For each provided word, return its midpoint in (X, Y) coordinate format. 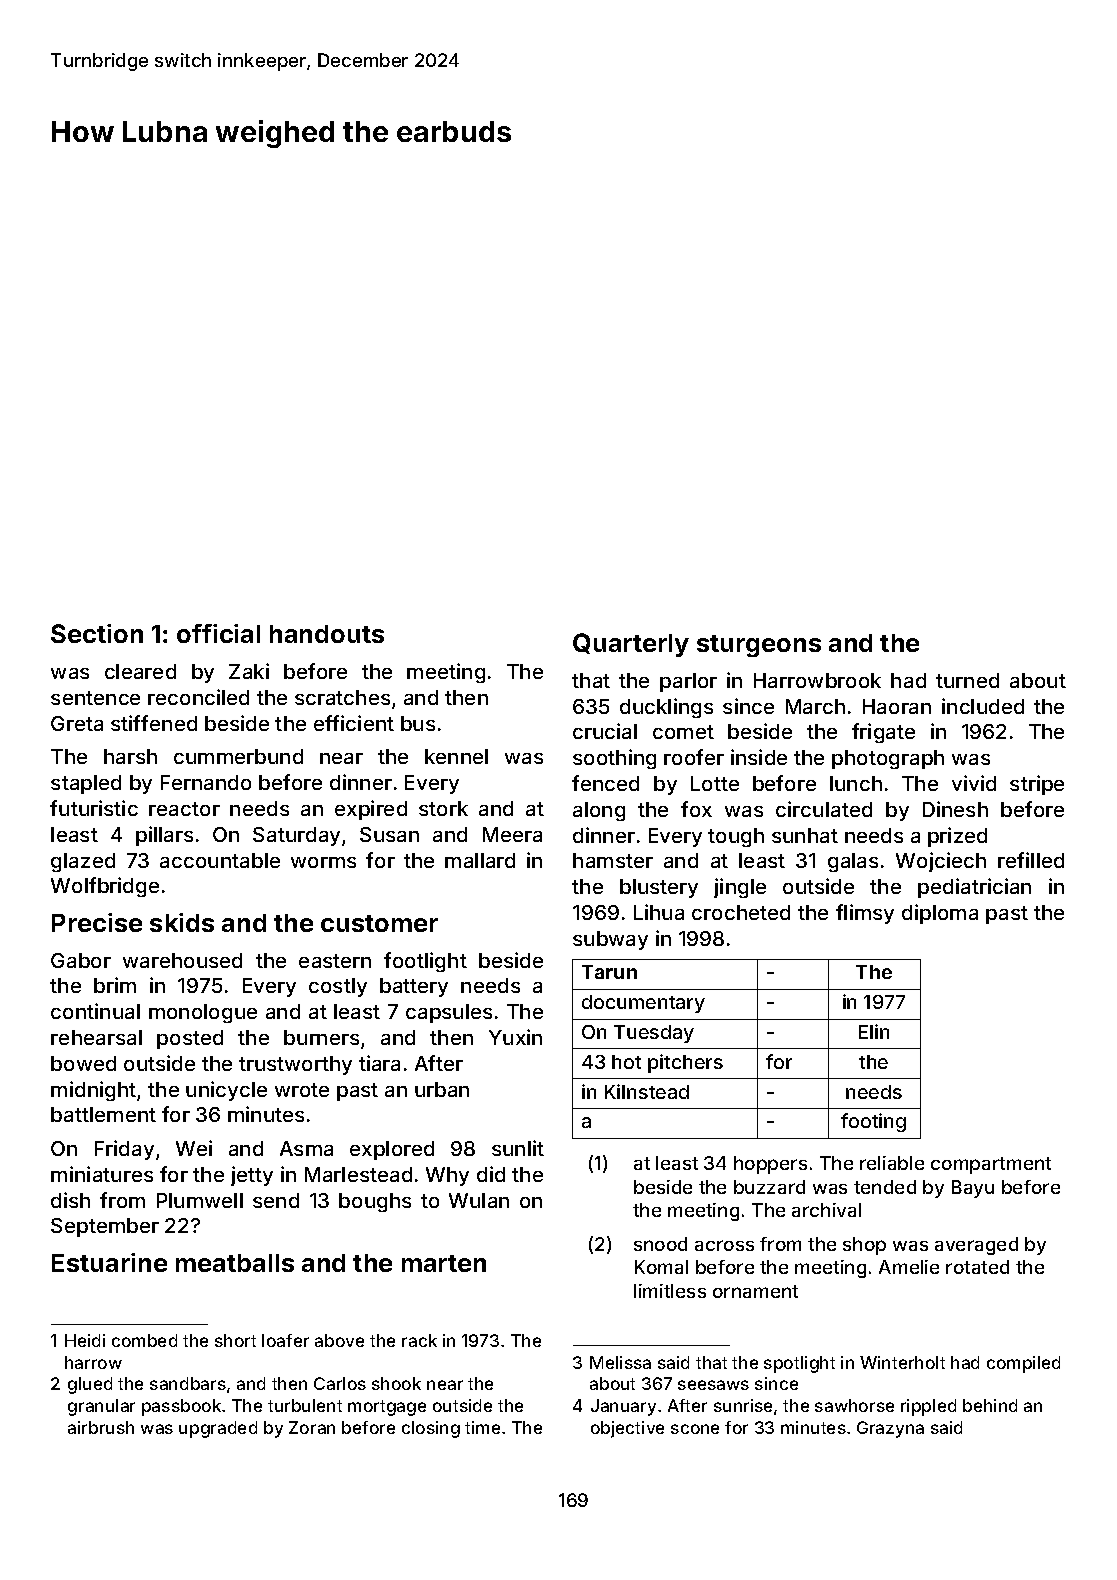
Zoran (312, 1427)
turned (967, 680)
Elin (874, 1031)
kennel (456, 756)
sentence (95, 698)
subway (610, 940)
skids (182, 922)
